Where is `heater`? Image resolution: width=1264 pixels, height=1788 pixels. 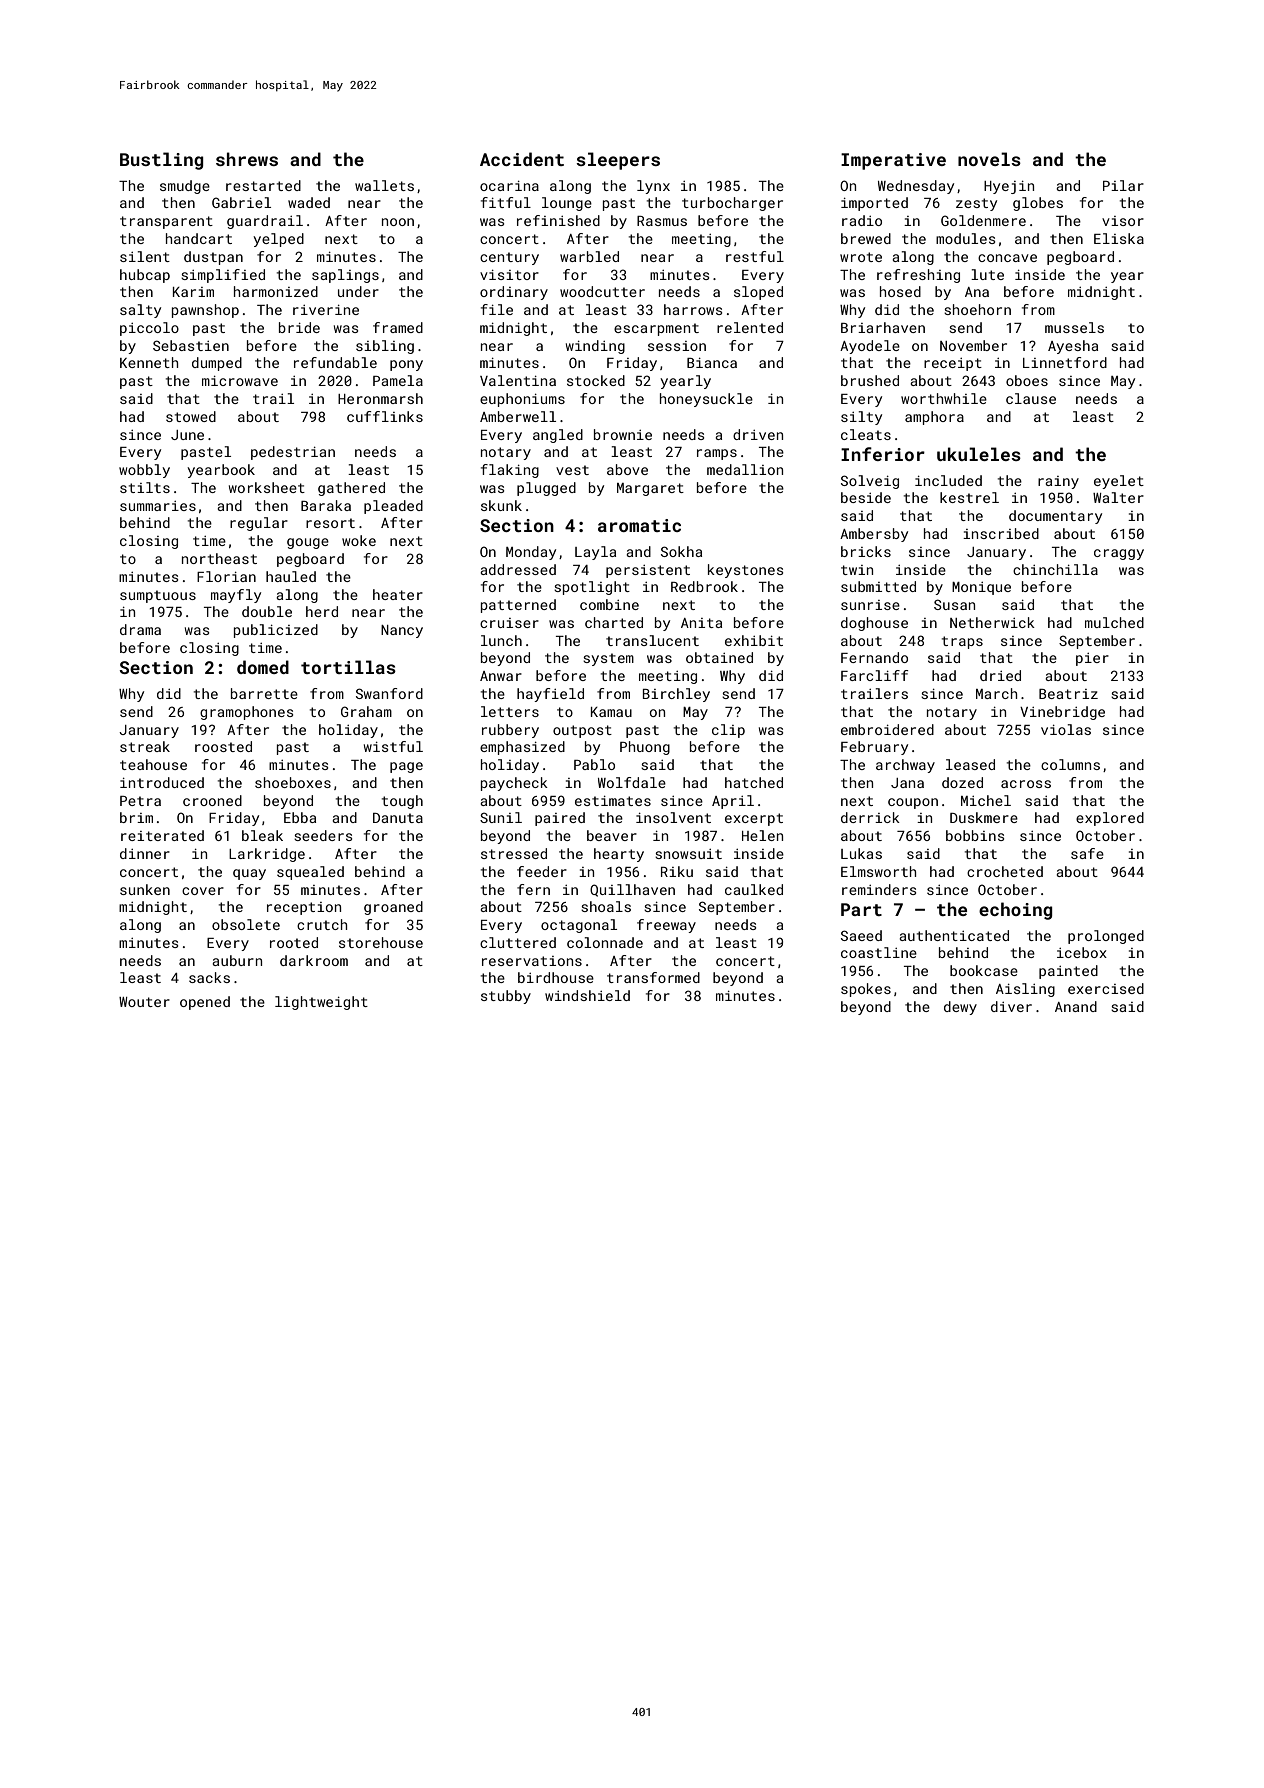 heater is located at coordinates (398, 594).
